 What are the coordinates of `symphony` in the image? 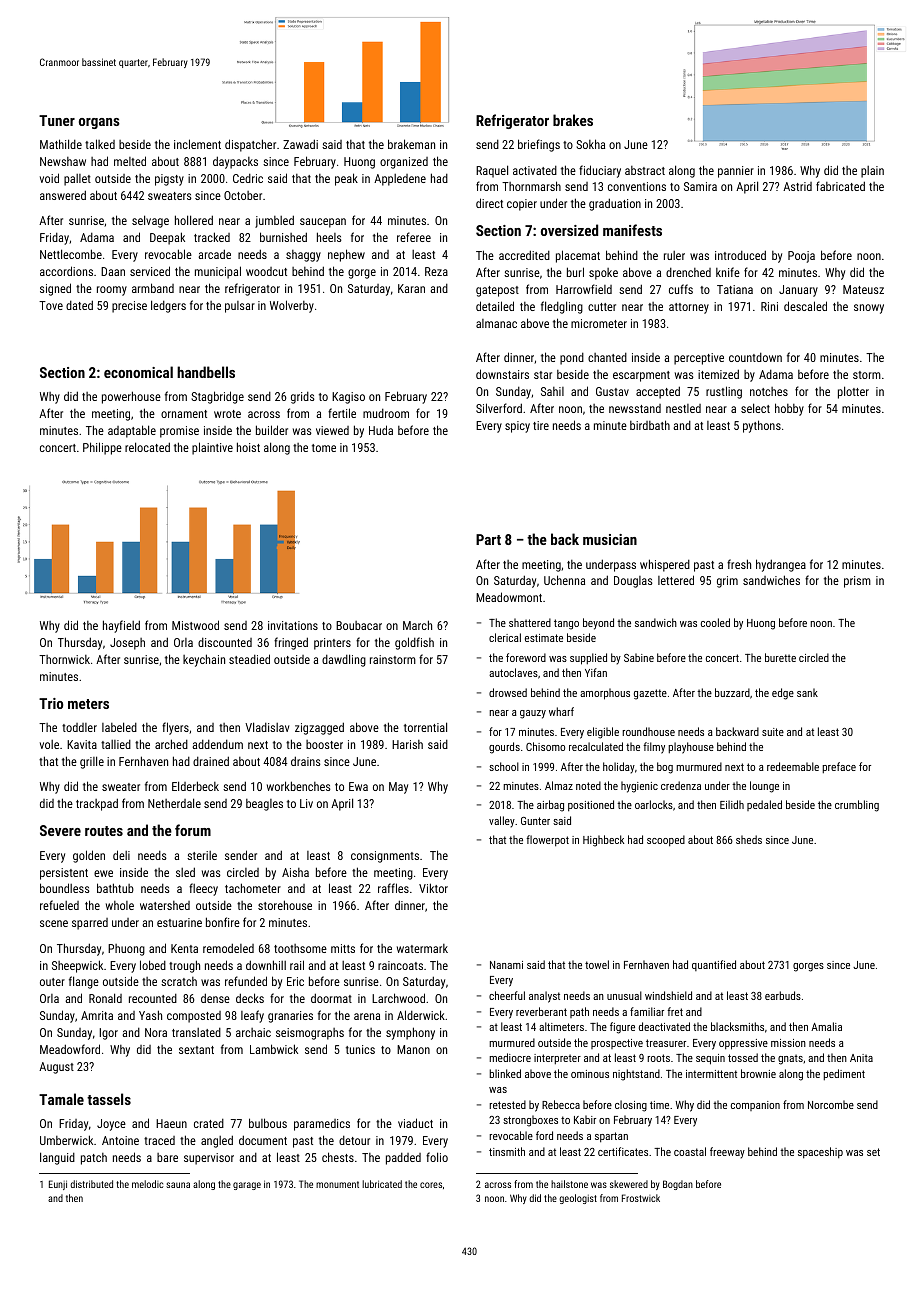 It's located at (410, 1033).
